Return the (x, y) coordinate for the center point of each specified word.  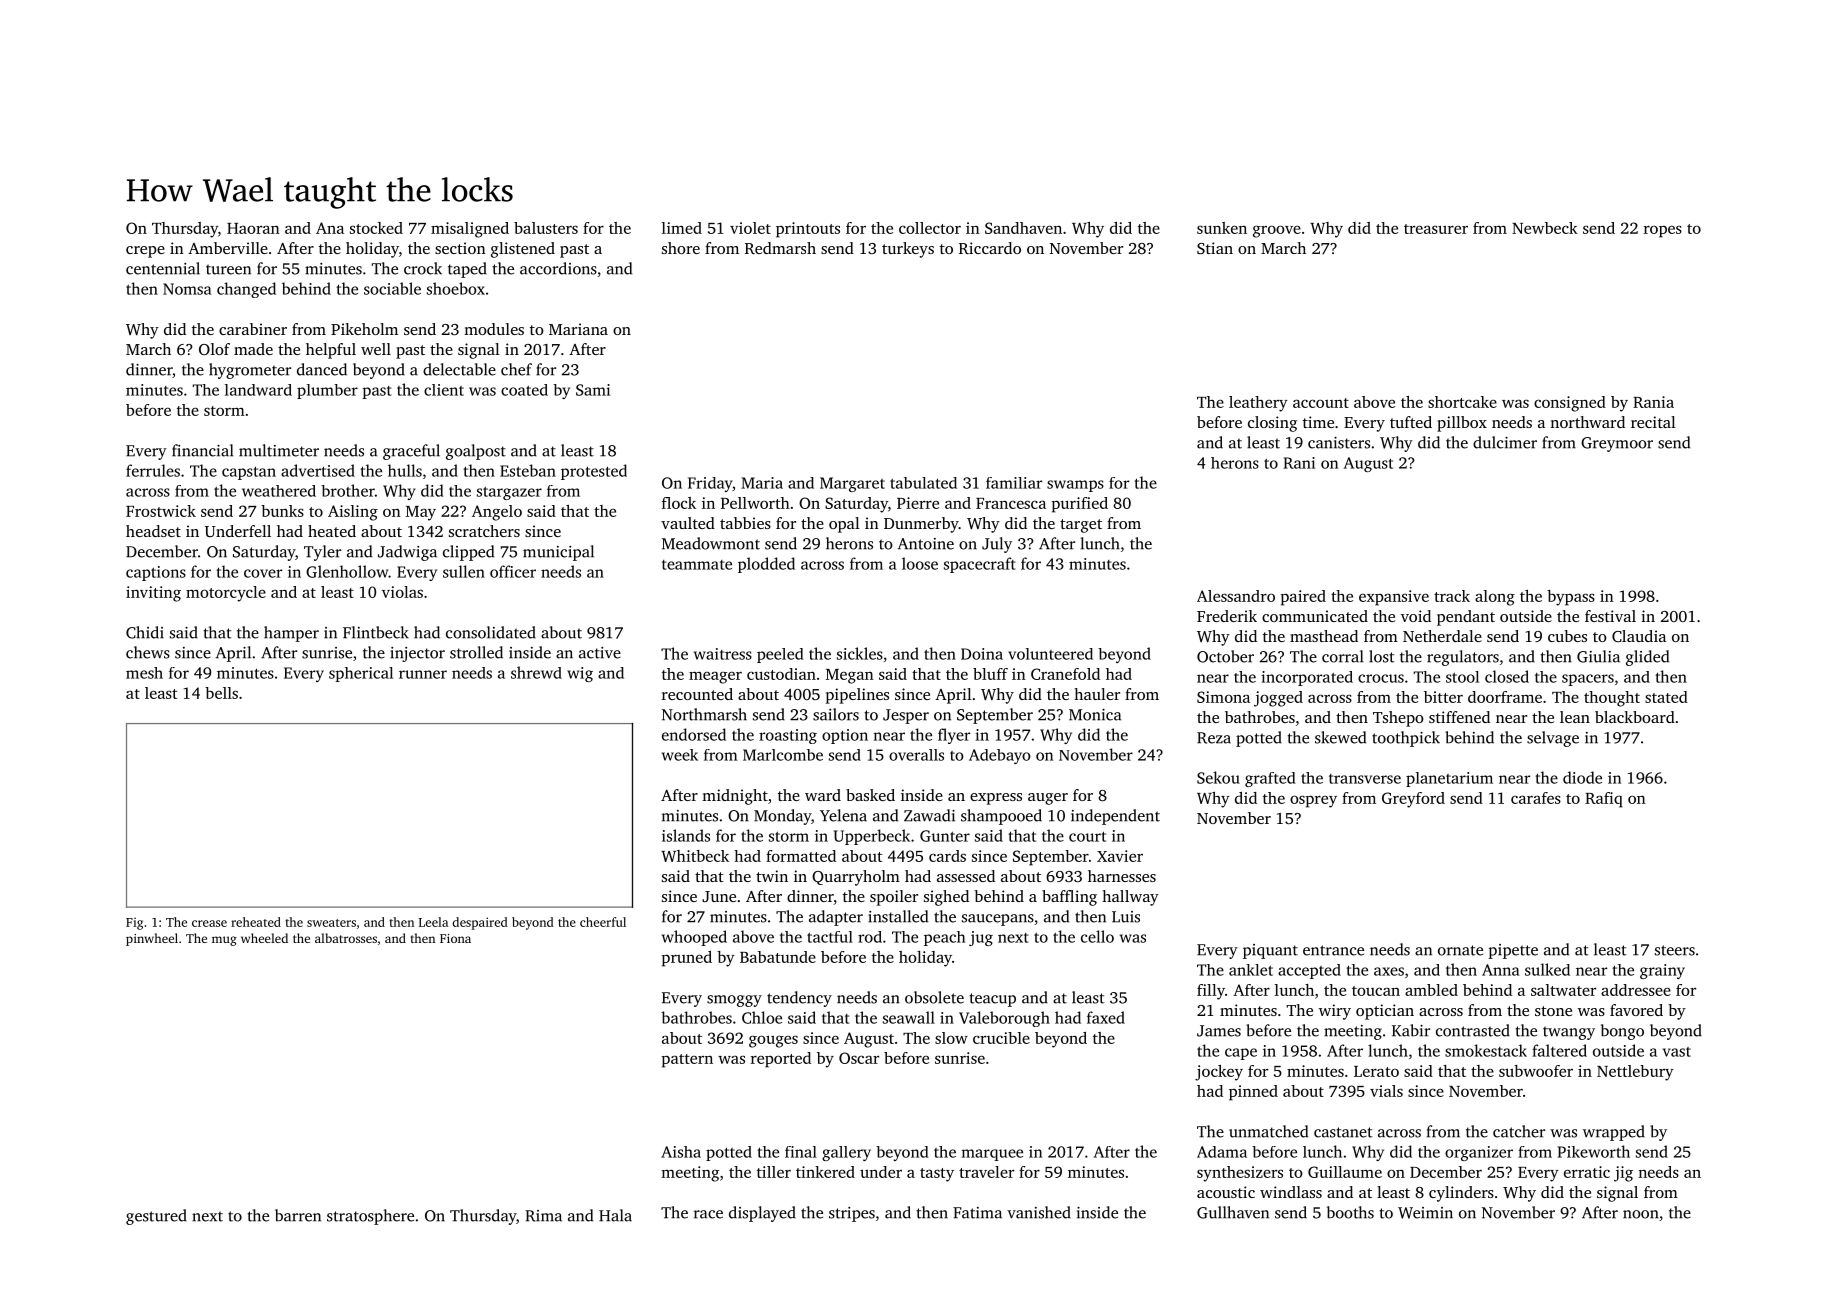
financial (203, 450)
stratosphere (370, 1217)
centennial (163, 268)
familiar (1014, 483)
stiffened (1459, 717)
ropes (1663, 231)
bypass (1571, 598)
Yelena (843, 815)
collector (930, 228)
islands (686, 835)
